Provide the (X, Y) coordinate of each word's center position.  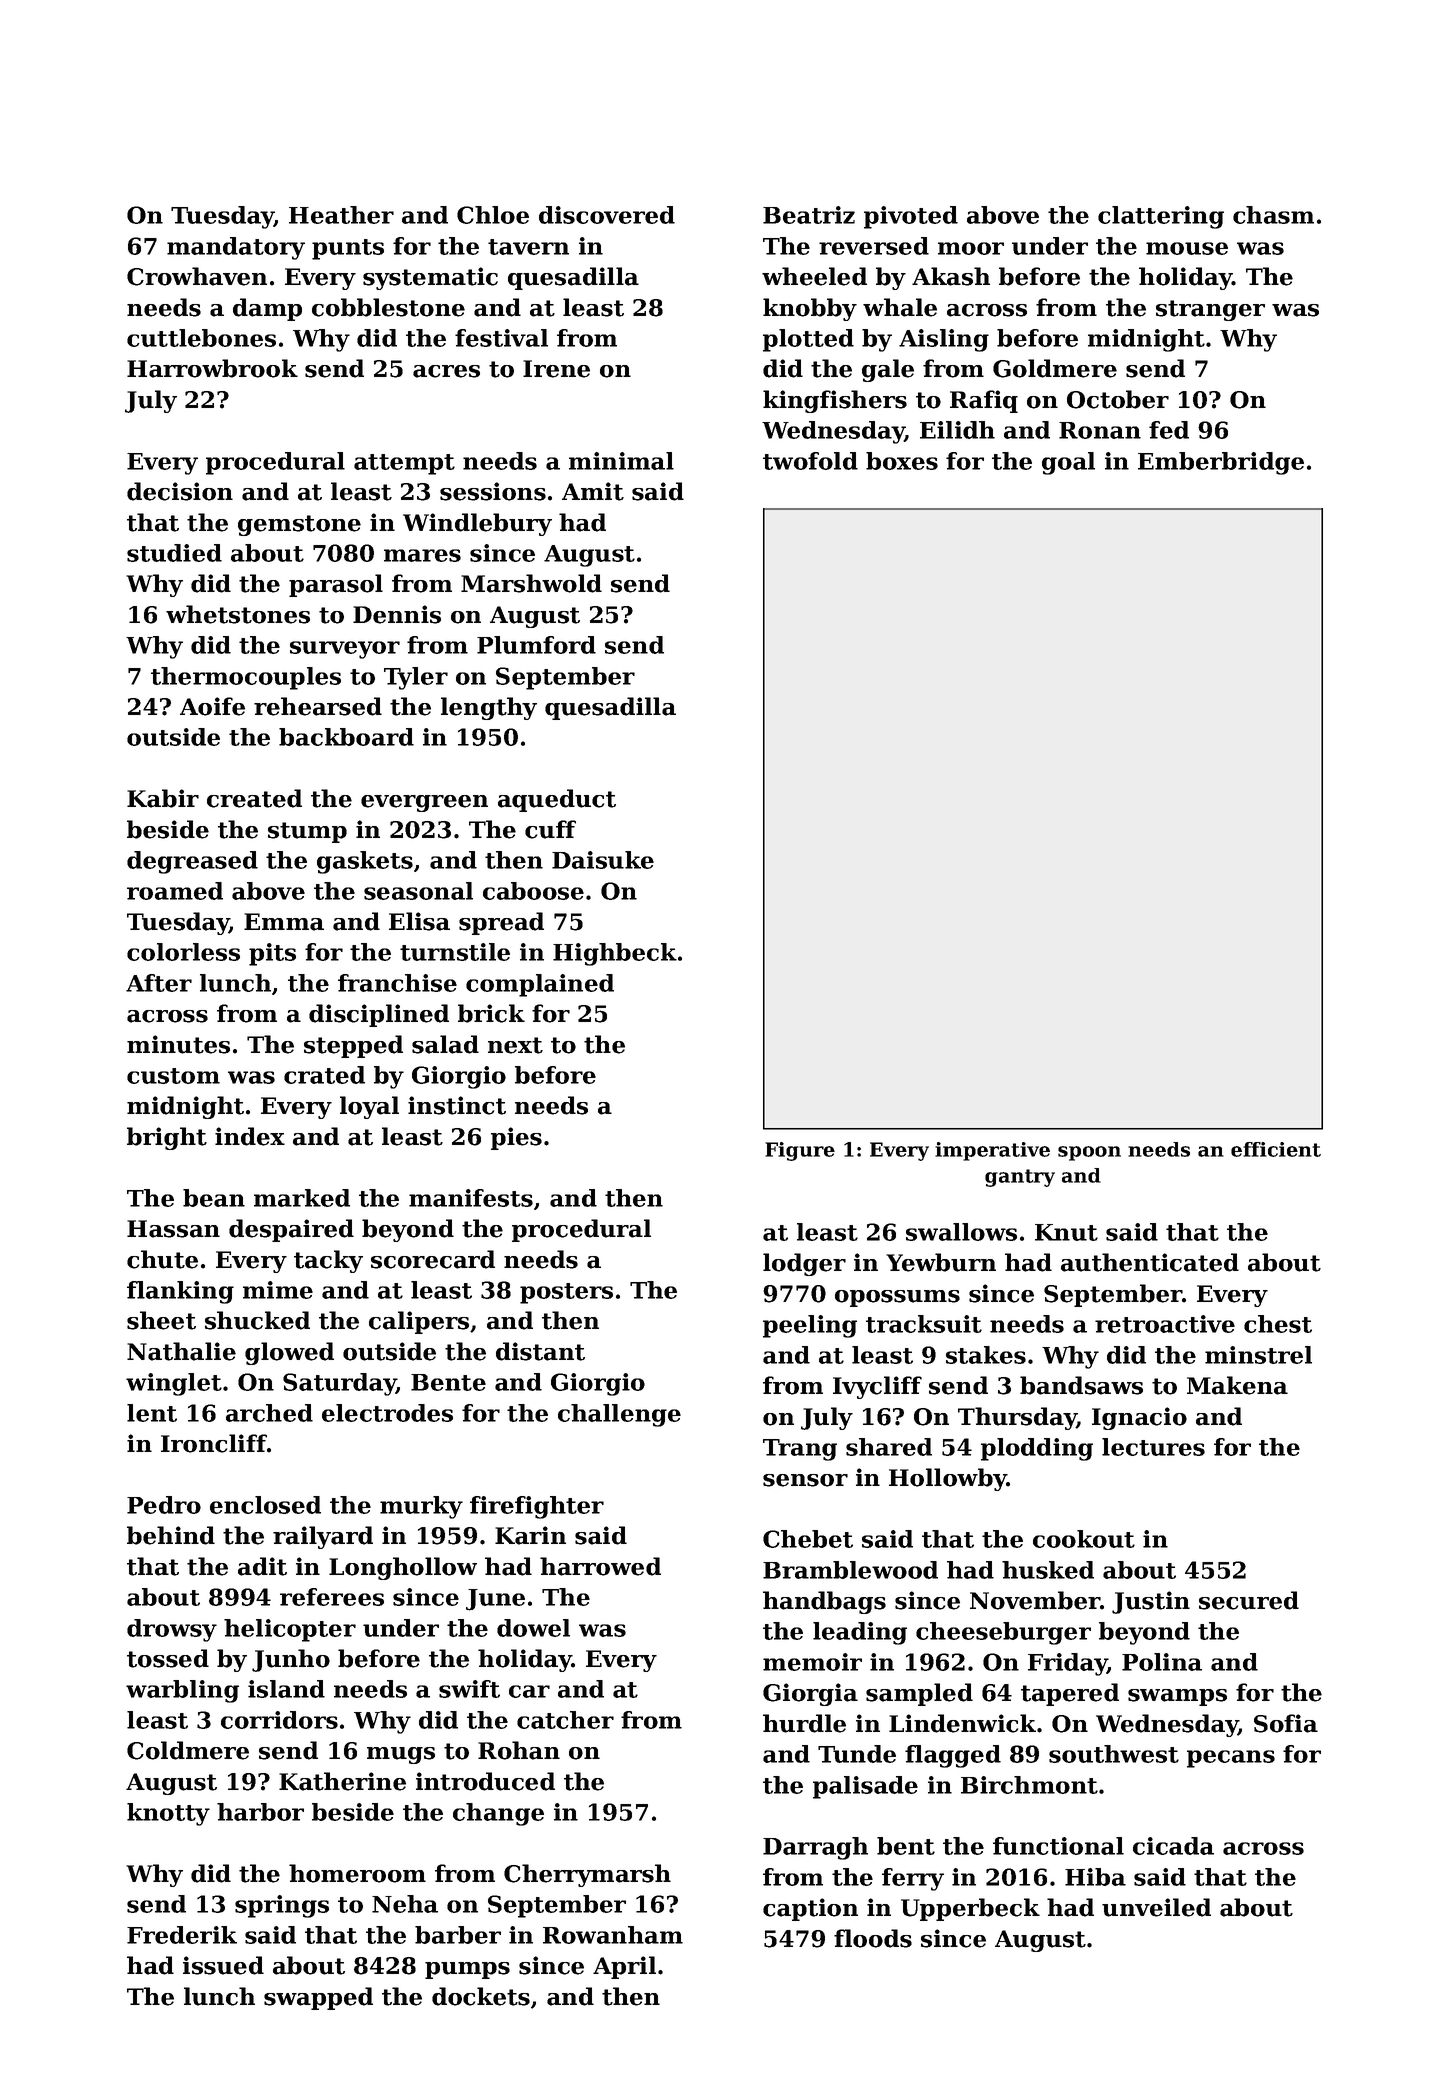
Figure (800, 1151)
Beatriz (809, 215)
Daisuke (603, 860)
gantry (1020, 1178)
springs (282, 1906)
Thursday (1017, 1418)
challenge (619, 1415)
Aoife (212, 706)
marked (302, 1198)
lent (152, 1413)
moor (971, 248)
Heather (341, 215)
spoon (1089, 1153)
